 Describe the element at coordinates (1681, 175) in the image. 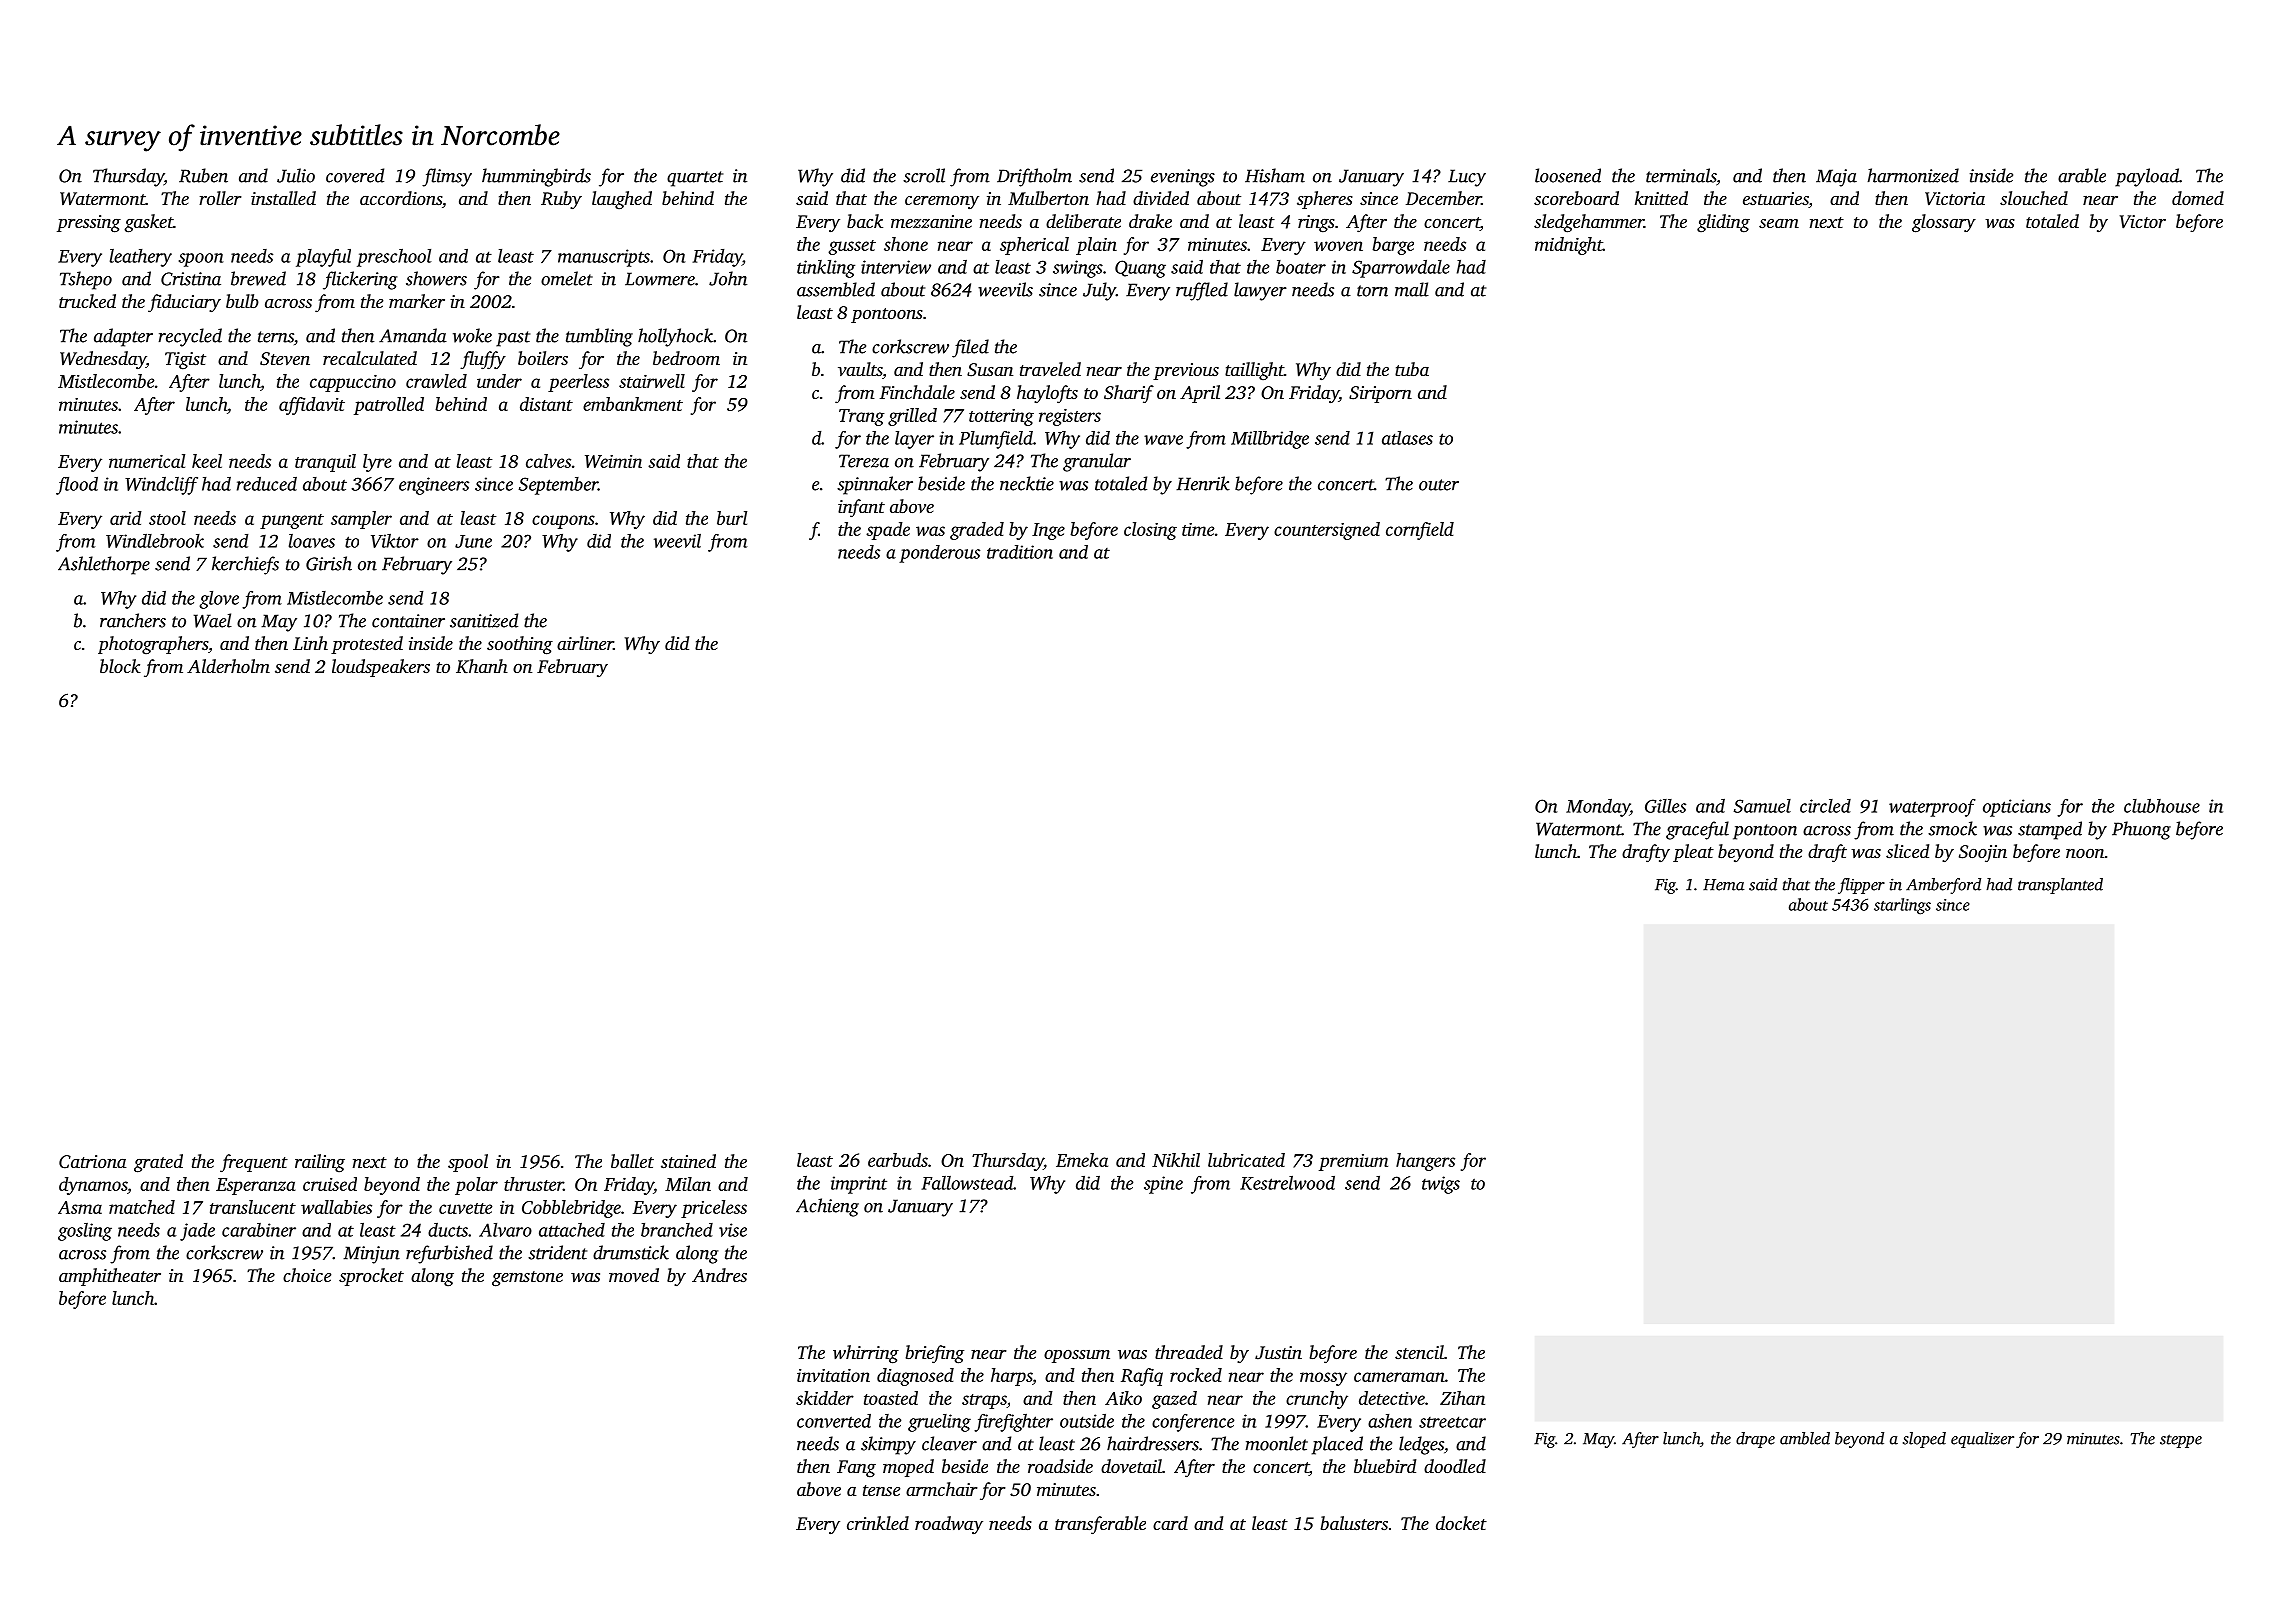

I see `terminals` at that location.
